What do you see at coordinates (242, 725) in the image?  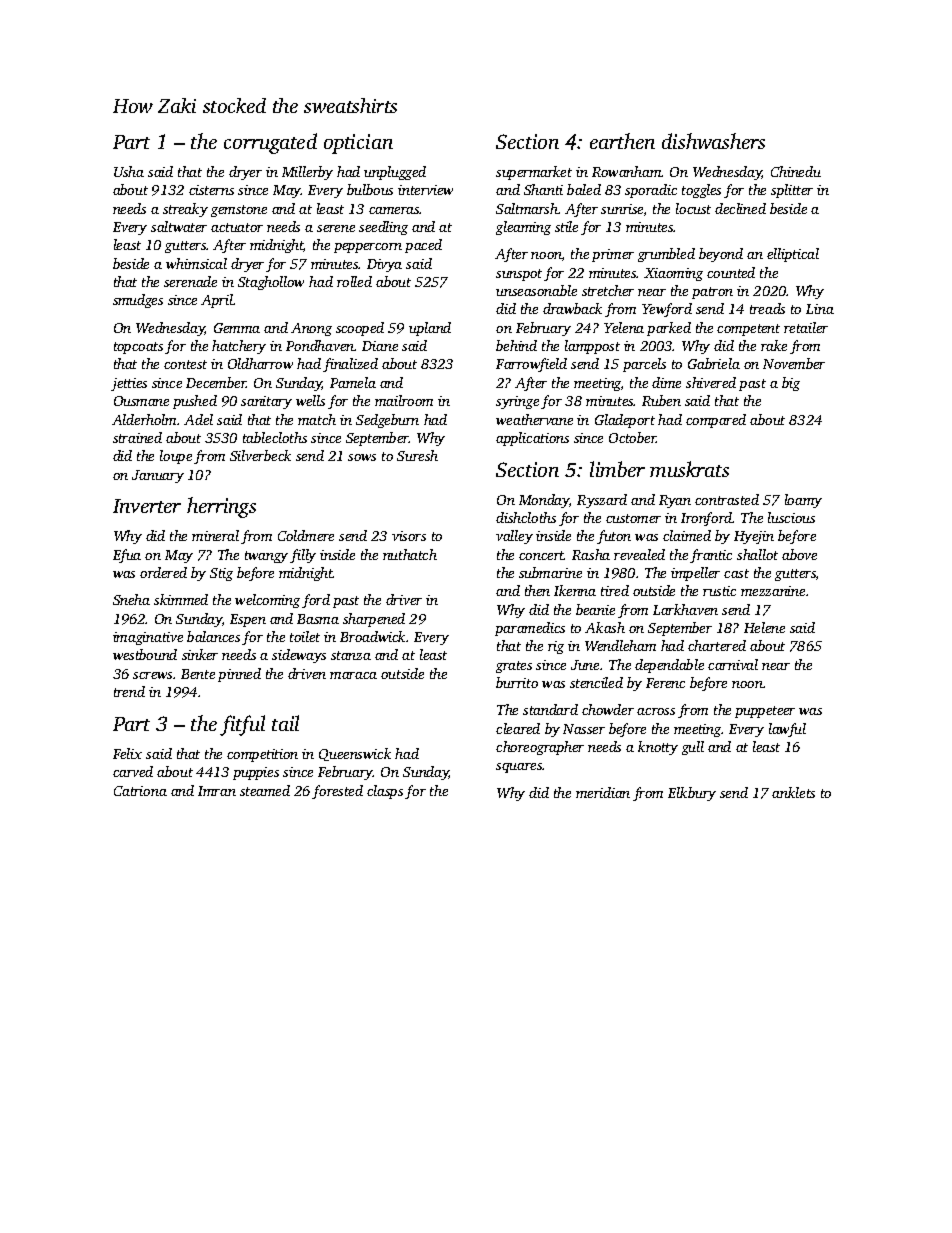 I see `fitful` at bounding box center [242, 725].
